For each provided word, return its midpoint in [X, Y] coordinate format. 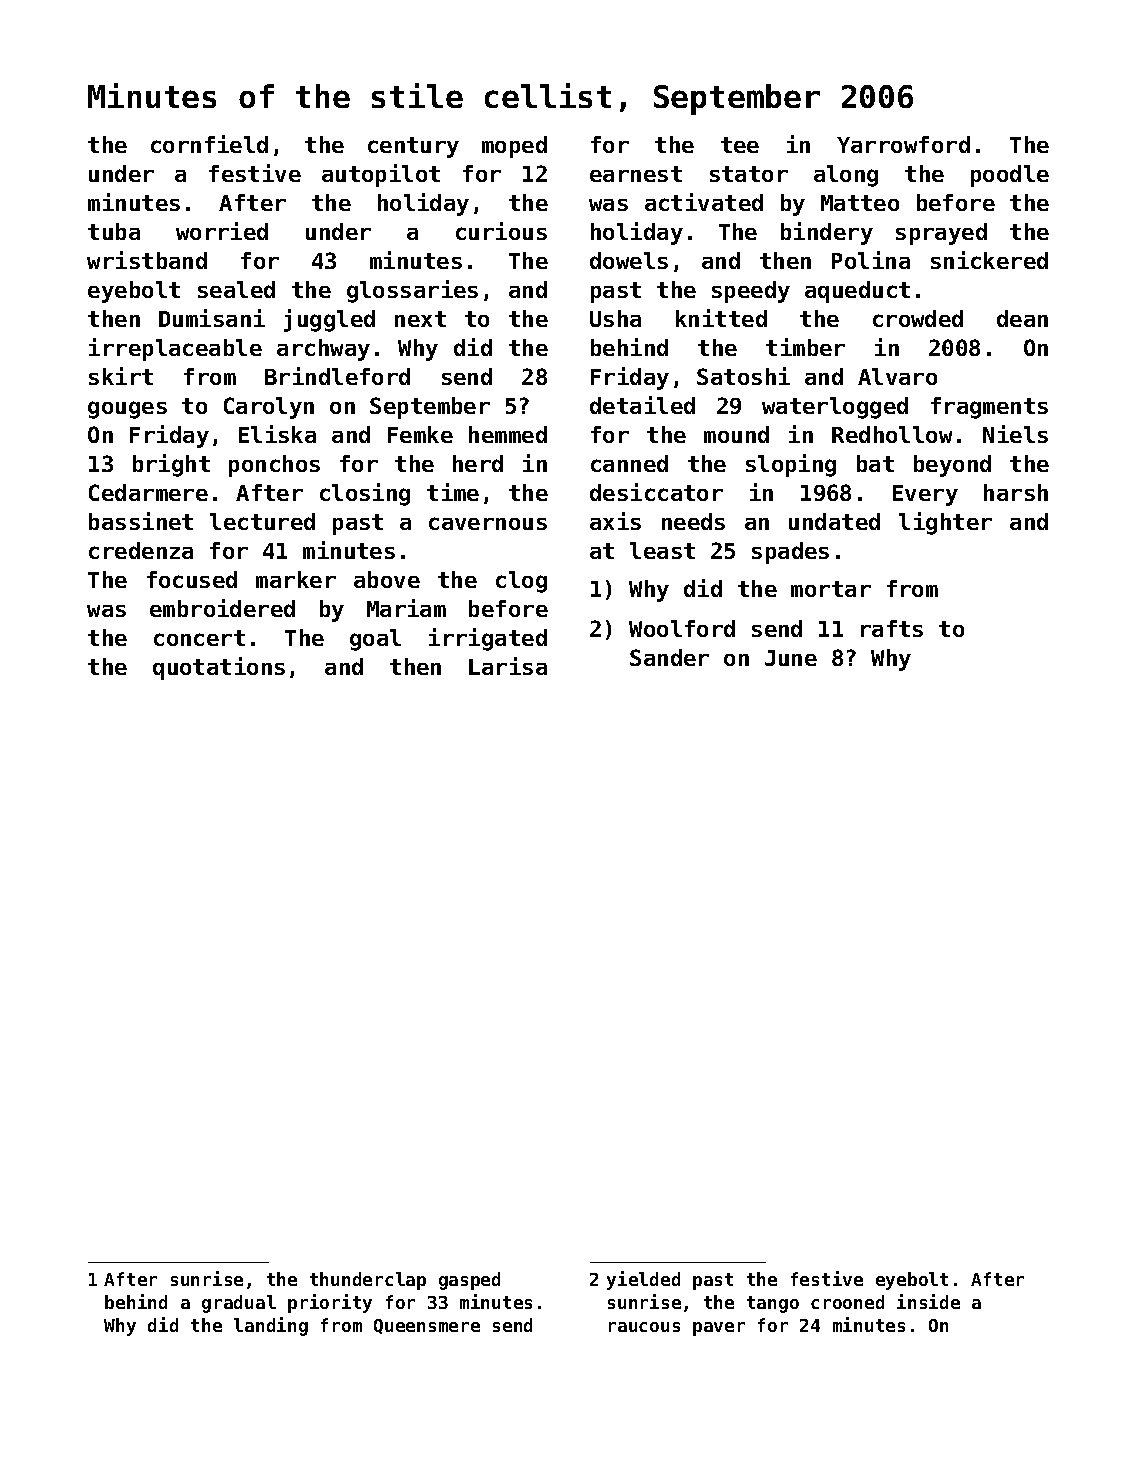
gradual [239, 1304]
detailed [642, 405]
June [791, 658]
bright [171, 465]
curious [501, 231]
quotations [219, 668]
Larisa [508, 666]
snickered [989, 260]
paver [719, 1329]
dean [1022, 318]
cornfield [209, 144]
